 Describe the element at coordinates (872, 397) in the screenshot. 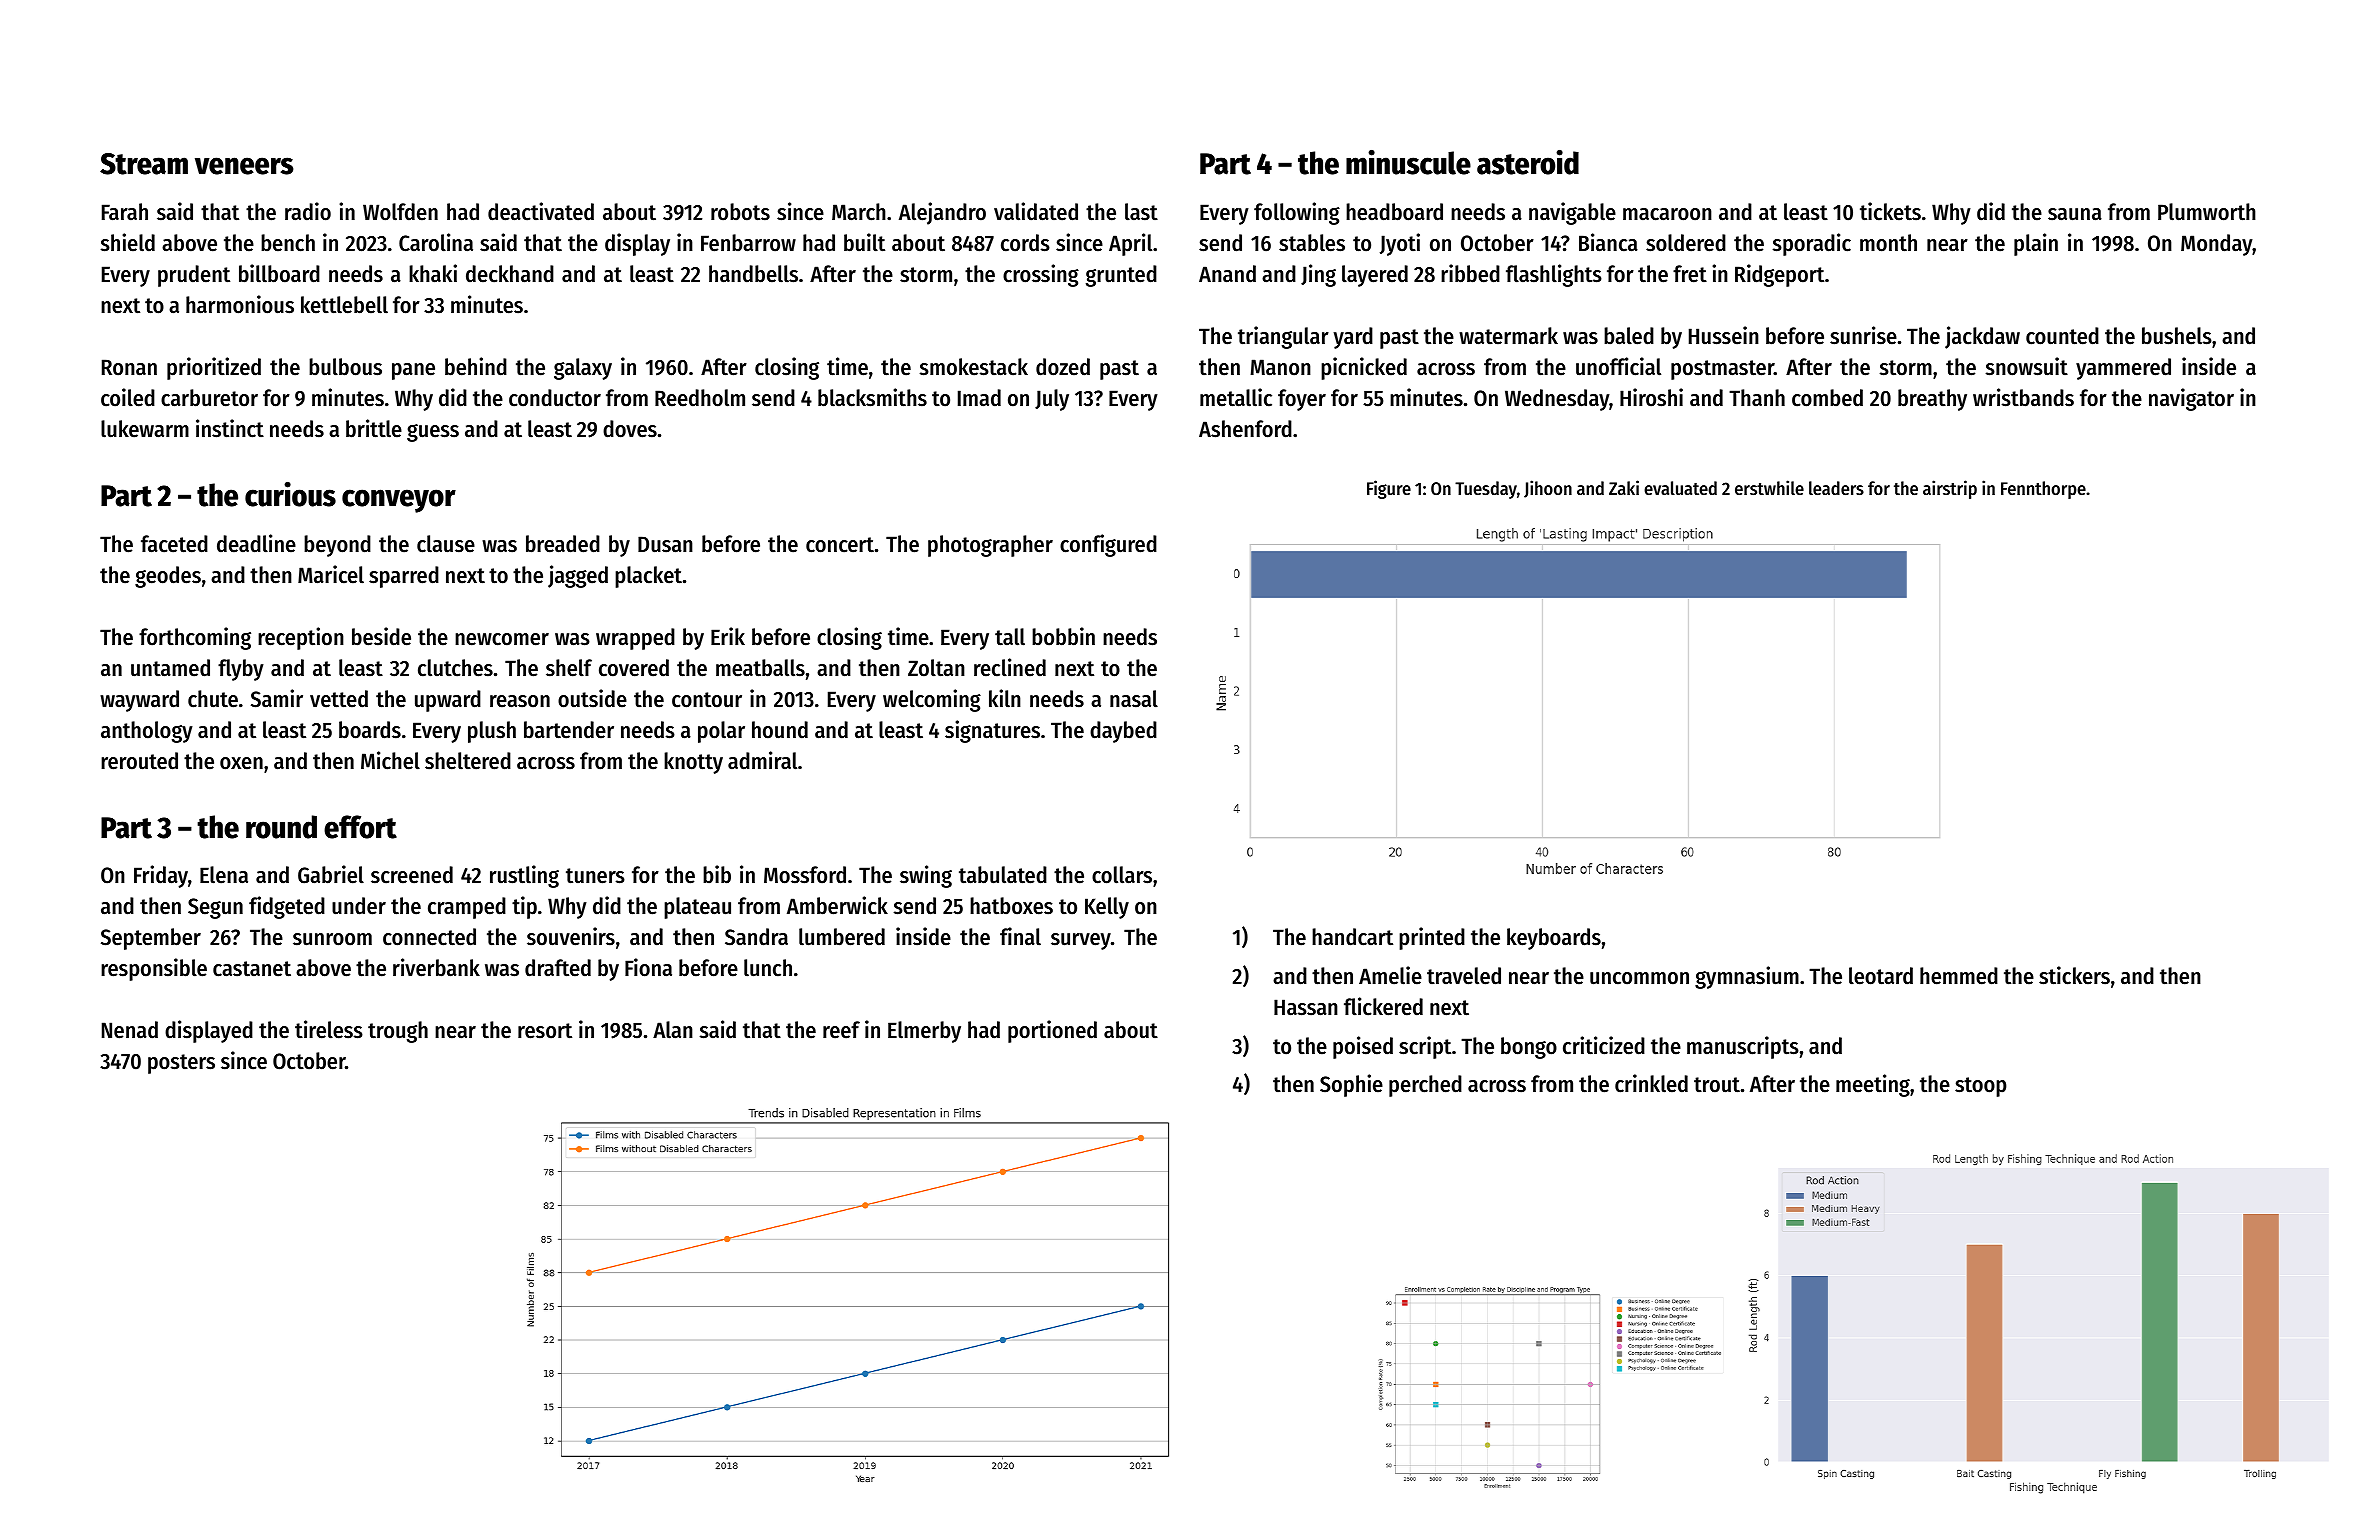

I see `blacksmiths` at that location.
